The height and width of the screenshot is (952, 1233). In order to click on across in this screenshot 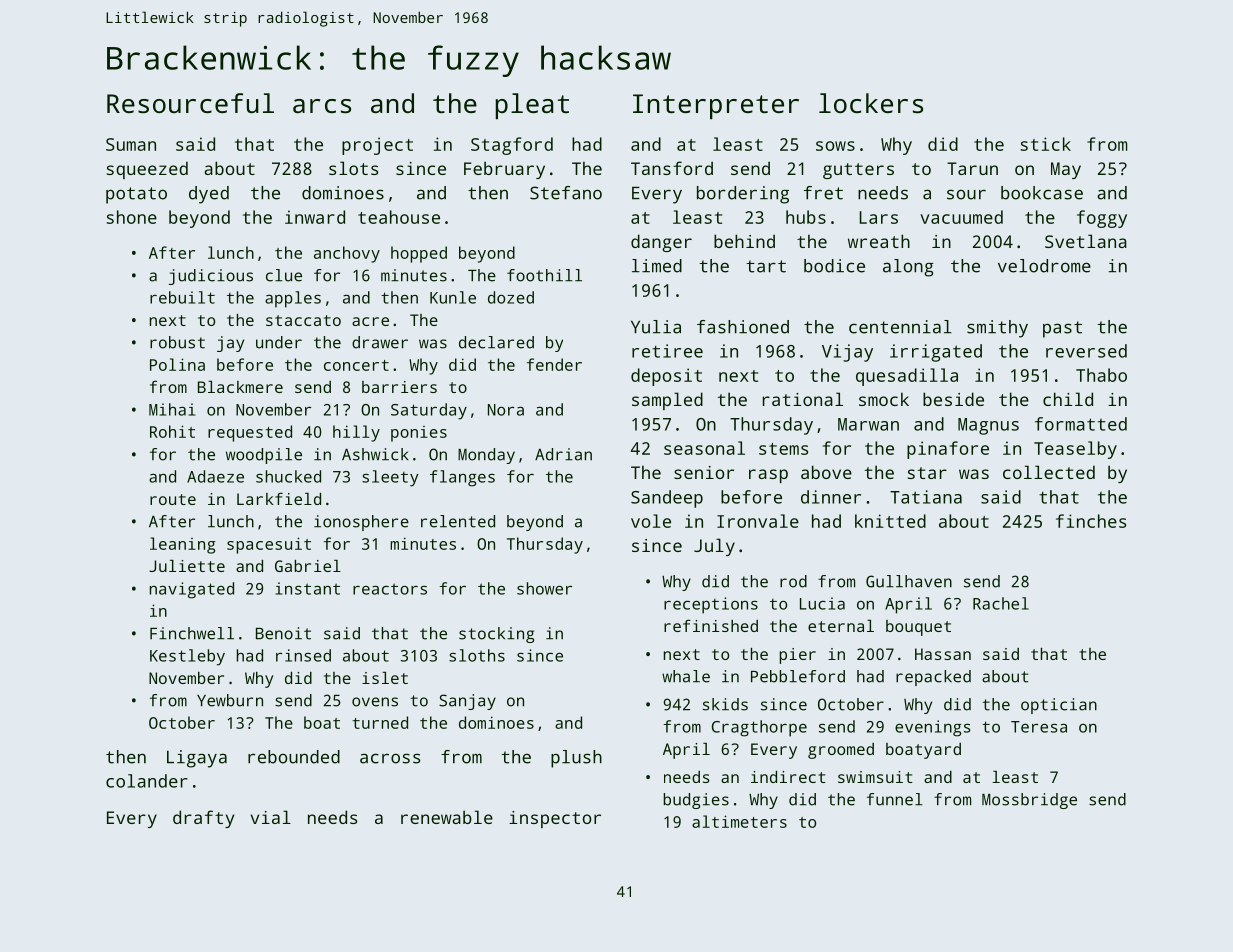, I will do `click(390, 758)`.
